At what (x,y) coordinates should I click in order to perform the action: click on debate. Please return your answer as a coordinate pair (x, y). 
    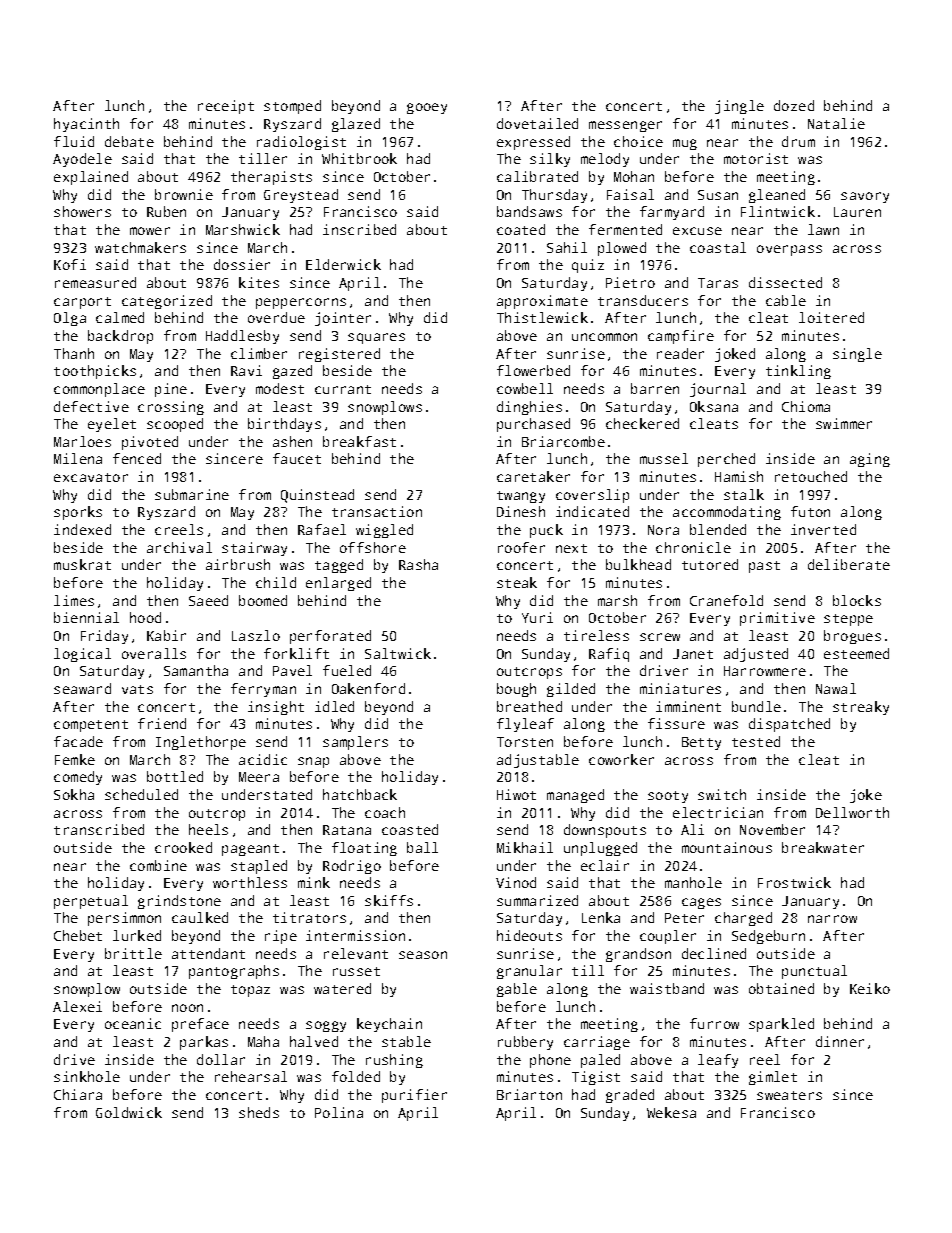
    Looking at the image, I should click on (129, 141).
